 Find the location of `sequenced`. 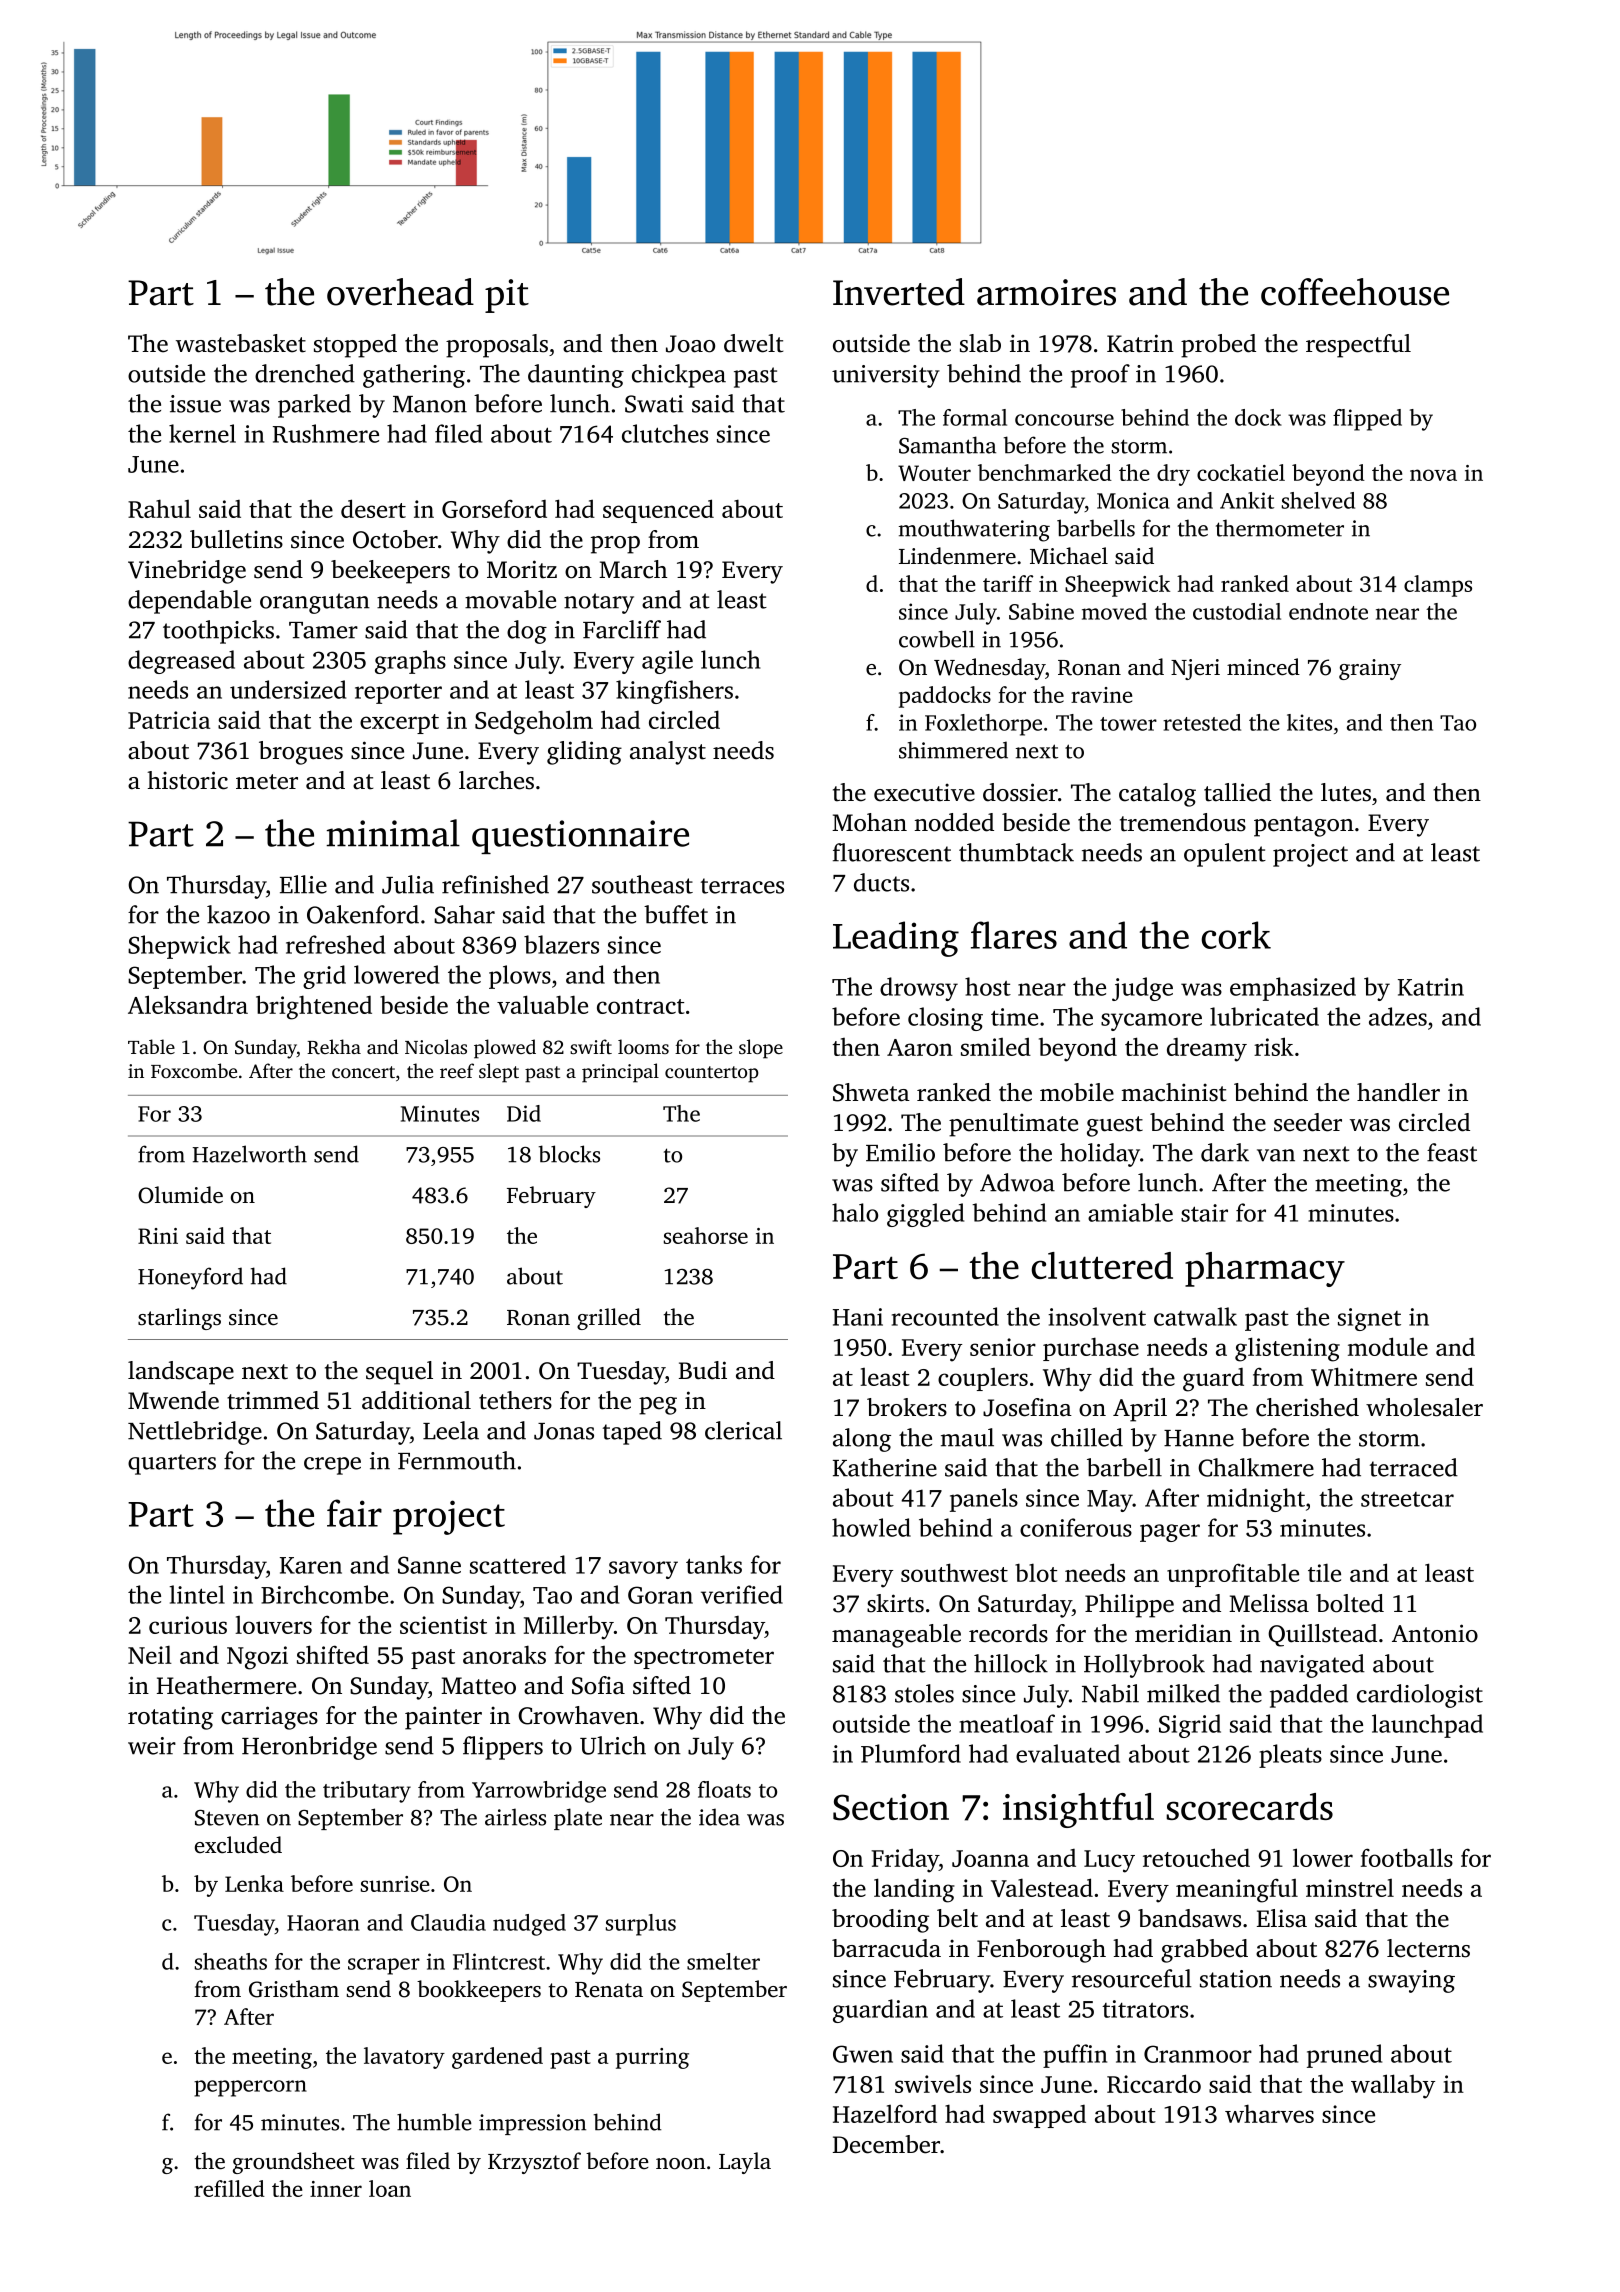

sequenced is located at coordinates (658, 511).
